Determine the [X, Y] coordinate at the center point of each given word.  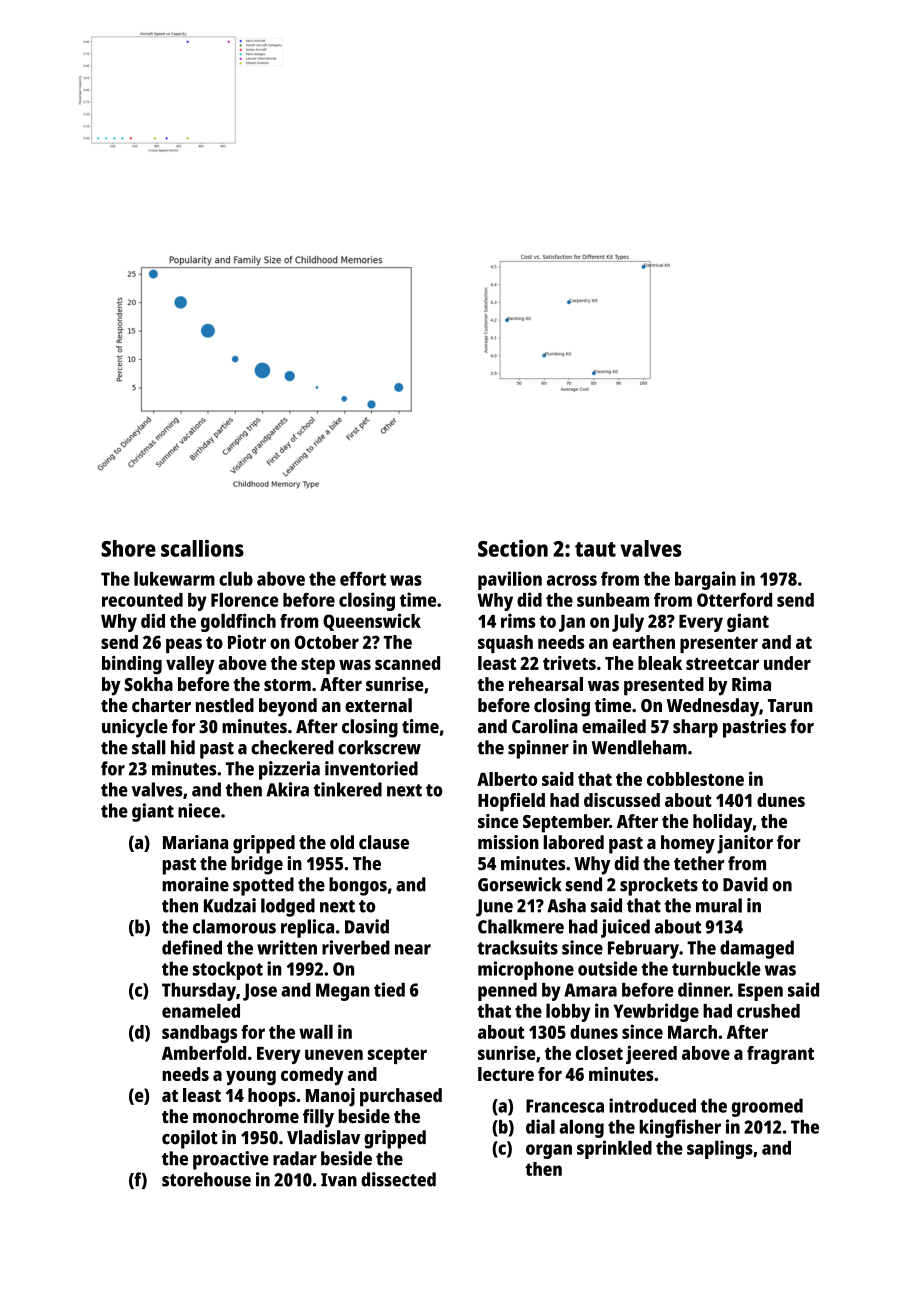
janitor [745, 844]
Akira [287, 789]
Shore [128, 548]
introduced [652, 1105]
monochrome [246, 1116]
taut [595, 549]
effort [363, 578]
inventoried [371, 768]
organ [549, 1151]
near [413, 949]
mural [719, 905]
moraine [195, 884]
